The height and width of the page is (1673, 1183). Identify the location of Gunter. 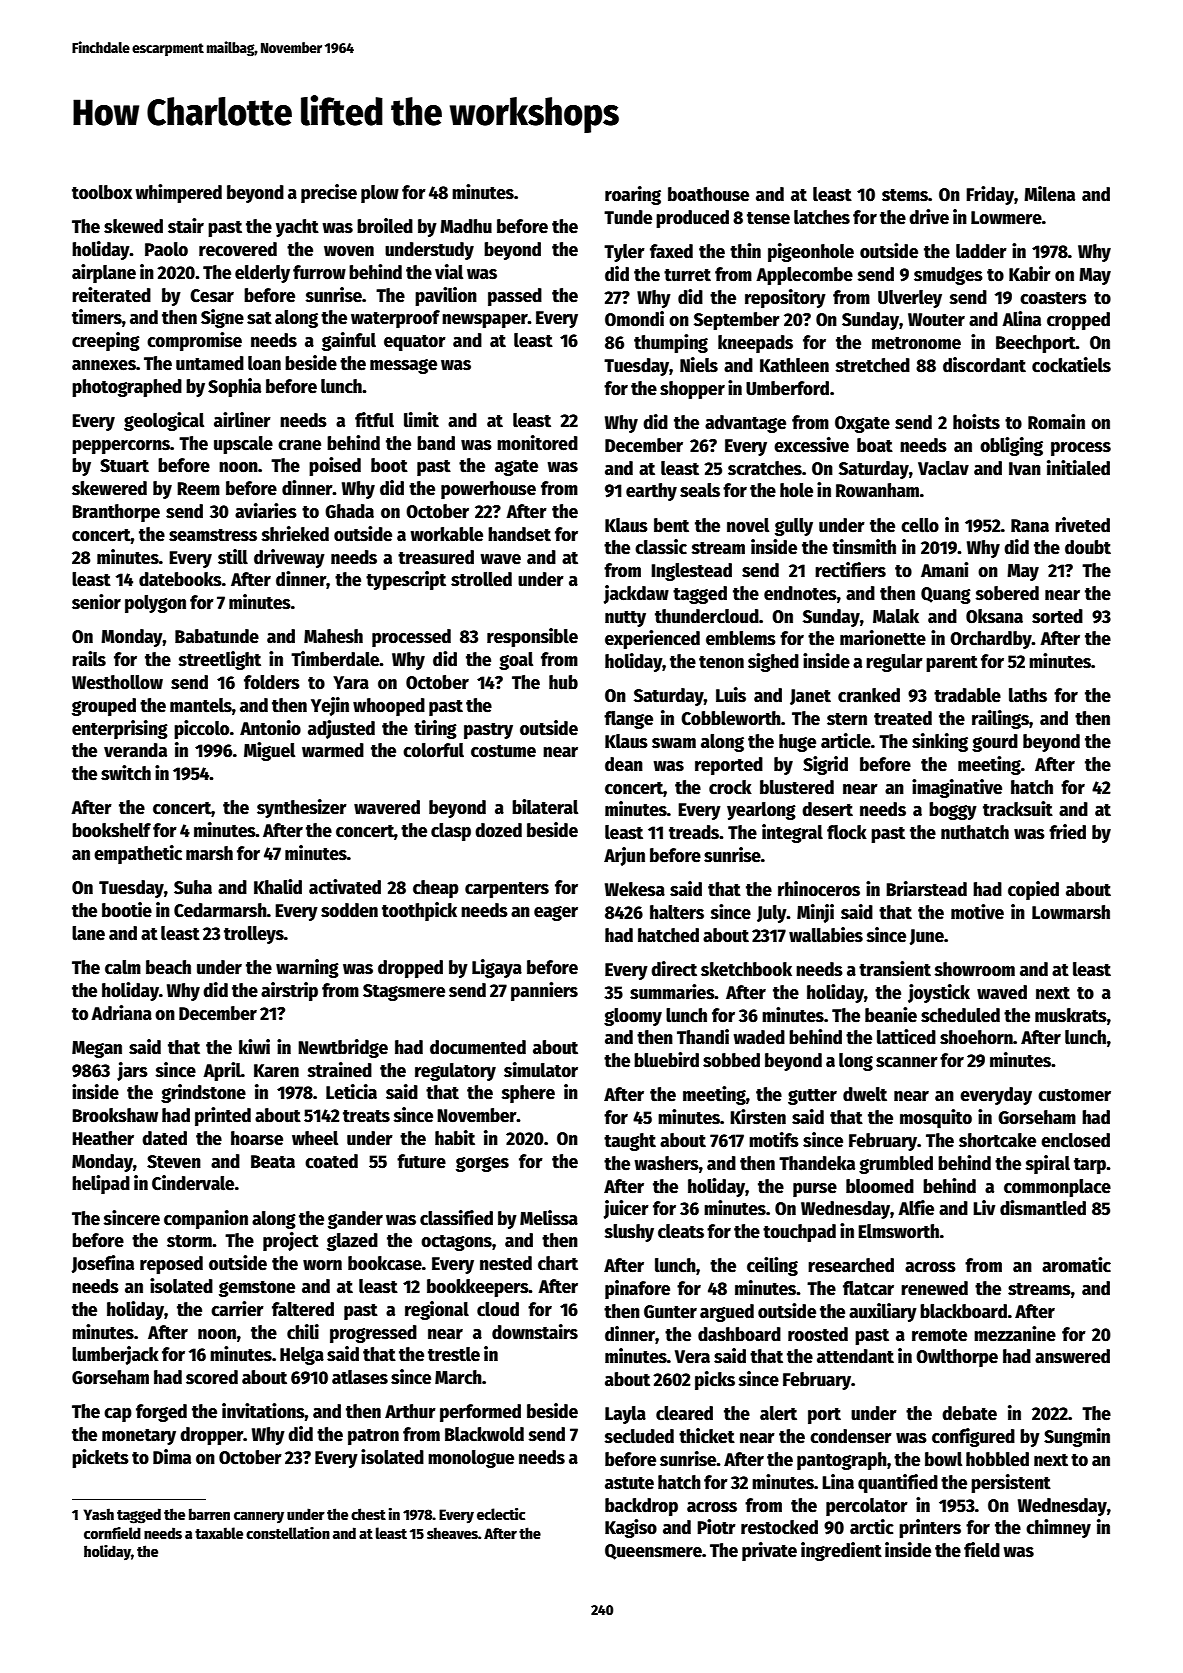
(670, 1312).
